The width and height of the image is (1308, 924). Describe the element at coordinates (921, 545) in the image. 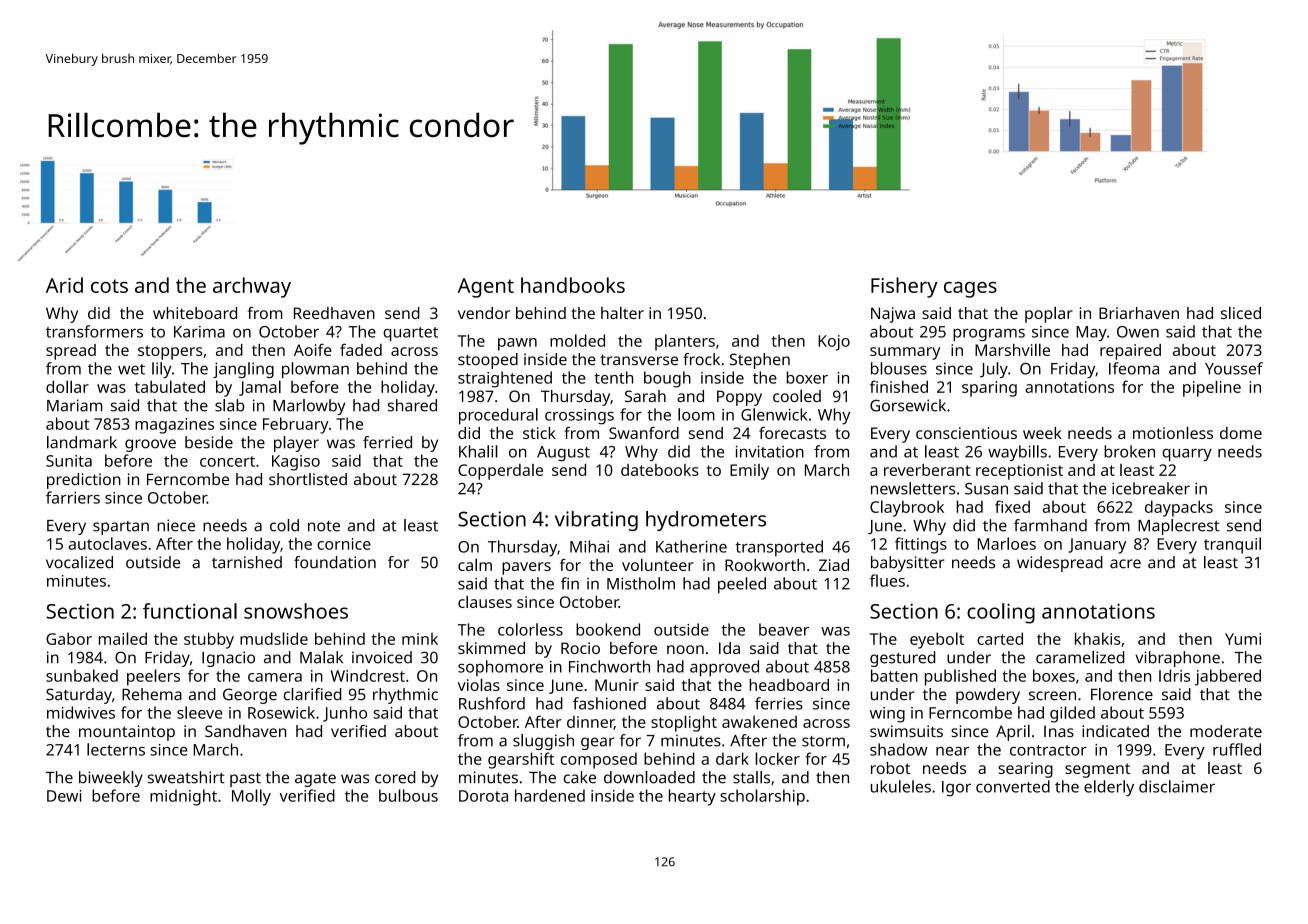

I see `fittings` at that location.
